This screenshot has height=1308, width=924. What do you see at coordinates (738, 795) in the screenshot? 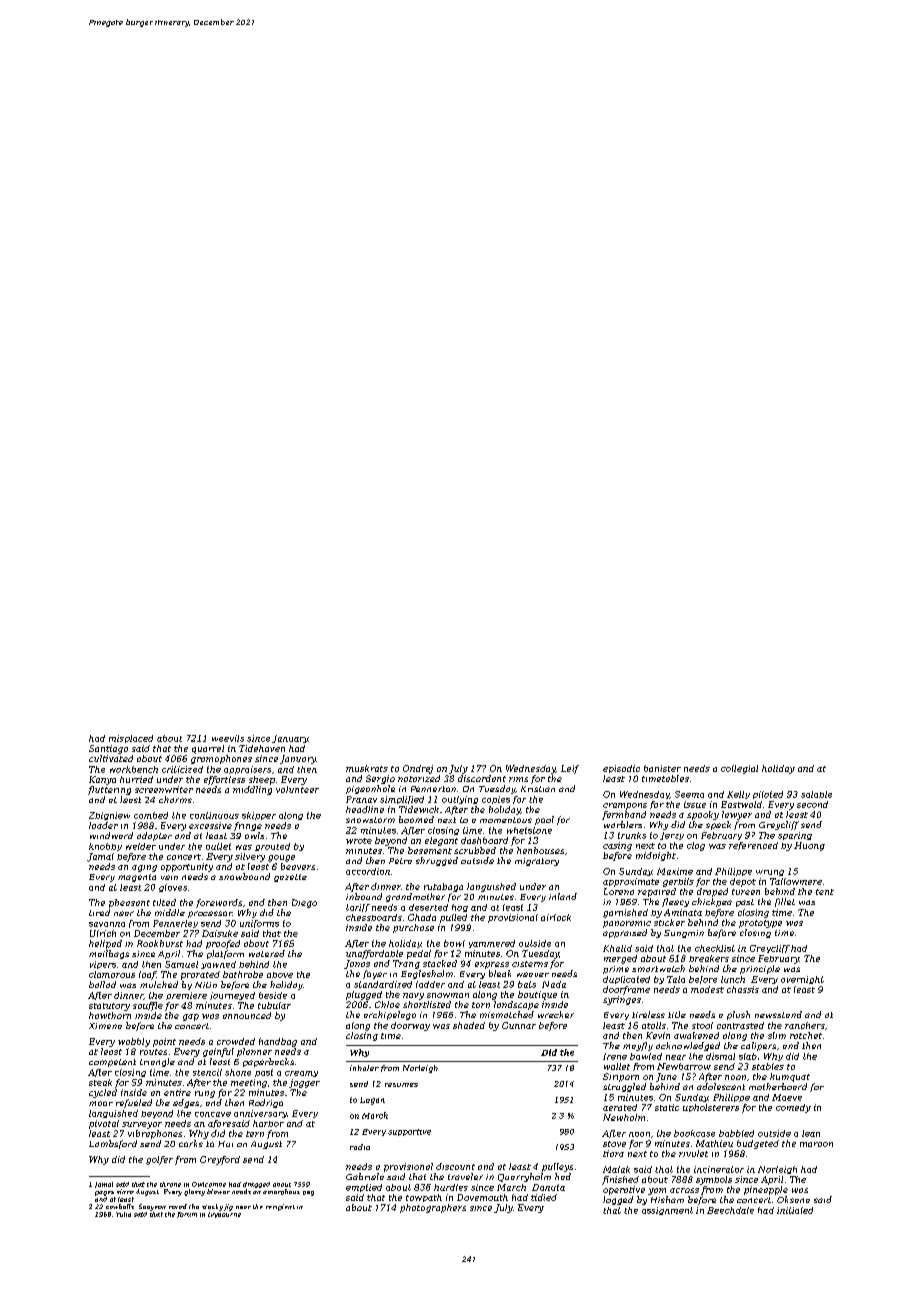
I see `Kelly` at bounding box center [738, 795].
